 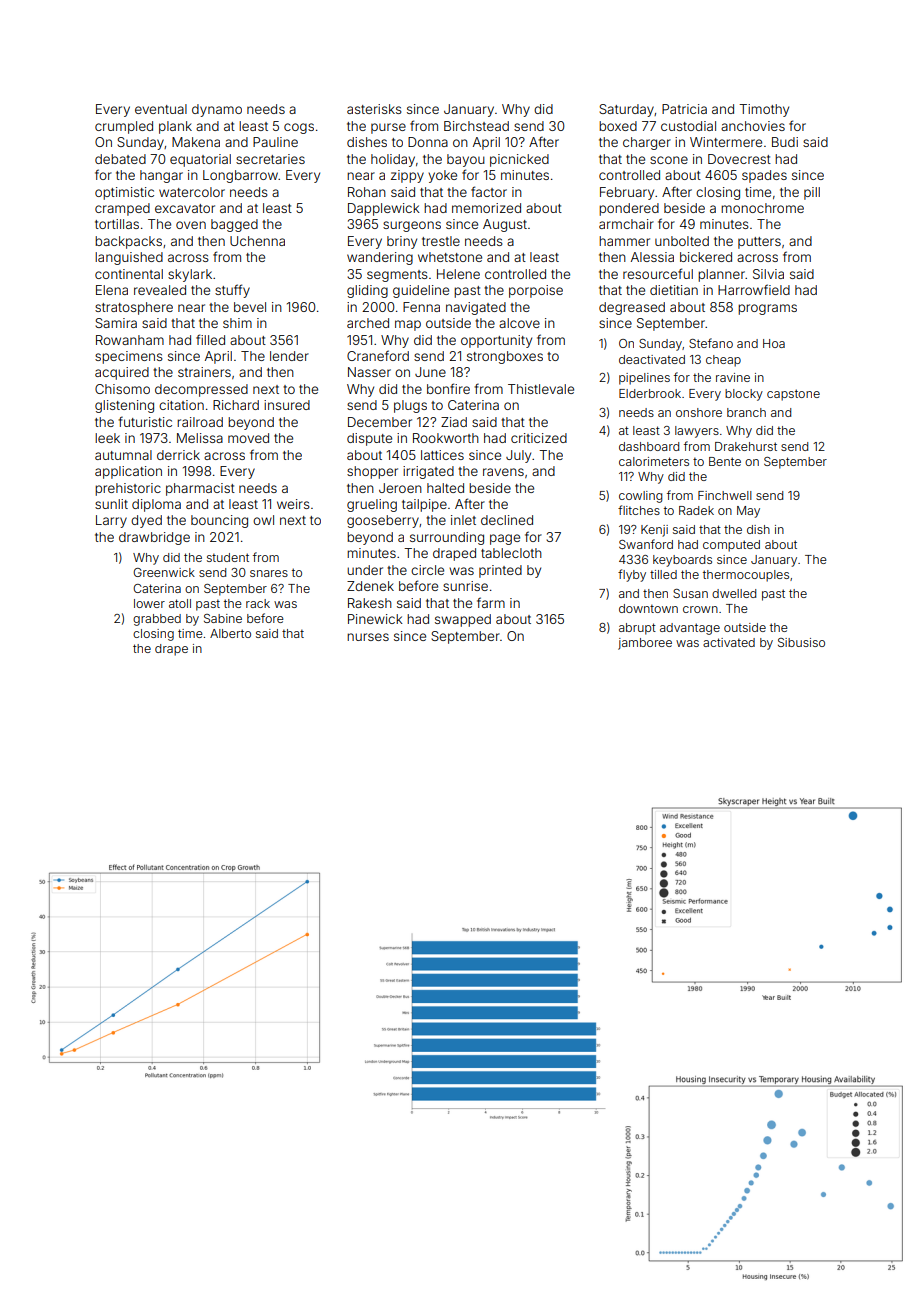 What do you see at coordinates (688, 126) in the page?
I see `custodial` at bounding box center [688, 126].
